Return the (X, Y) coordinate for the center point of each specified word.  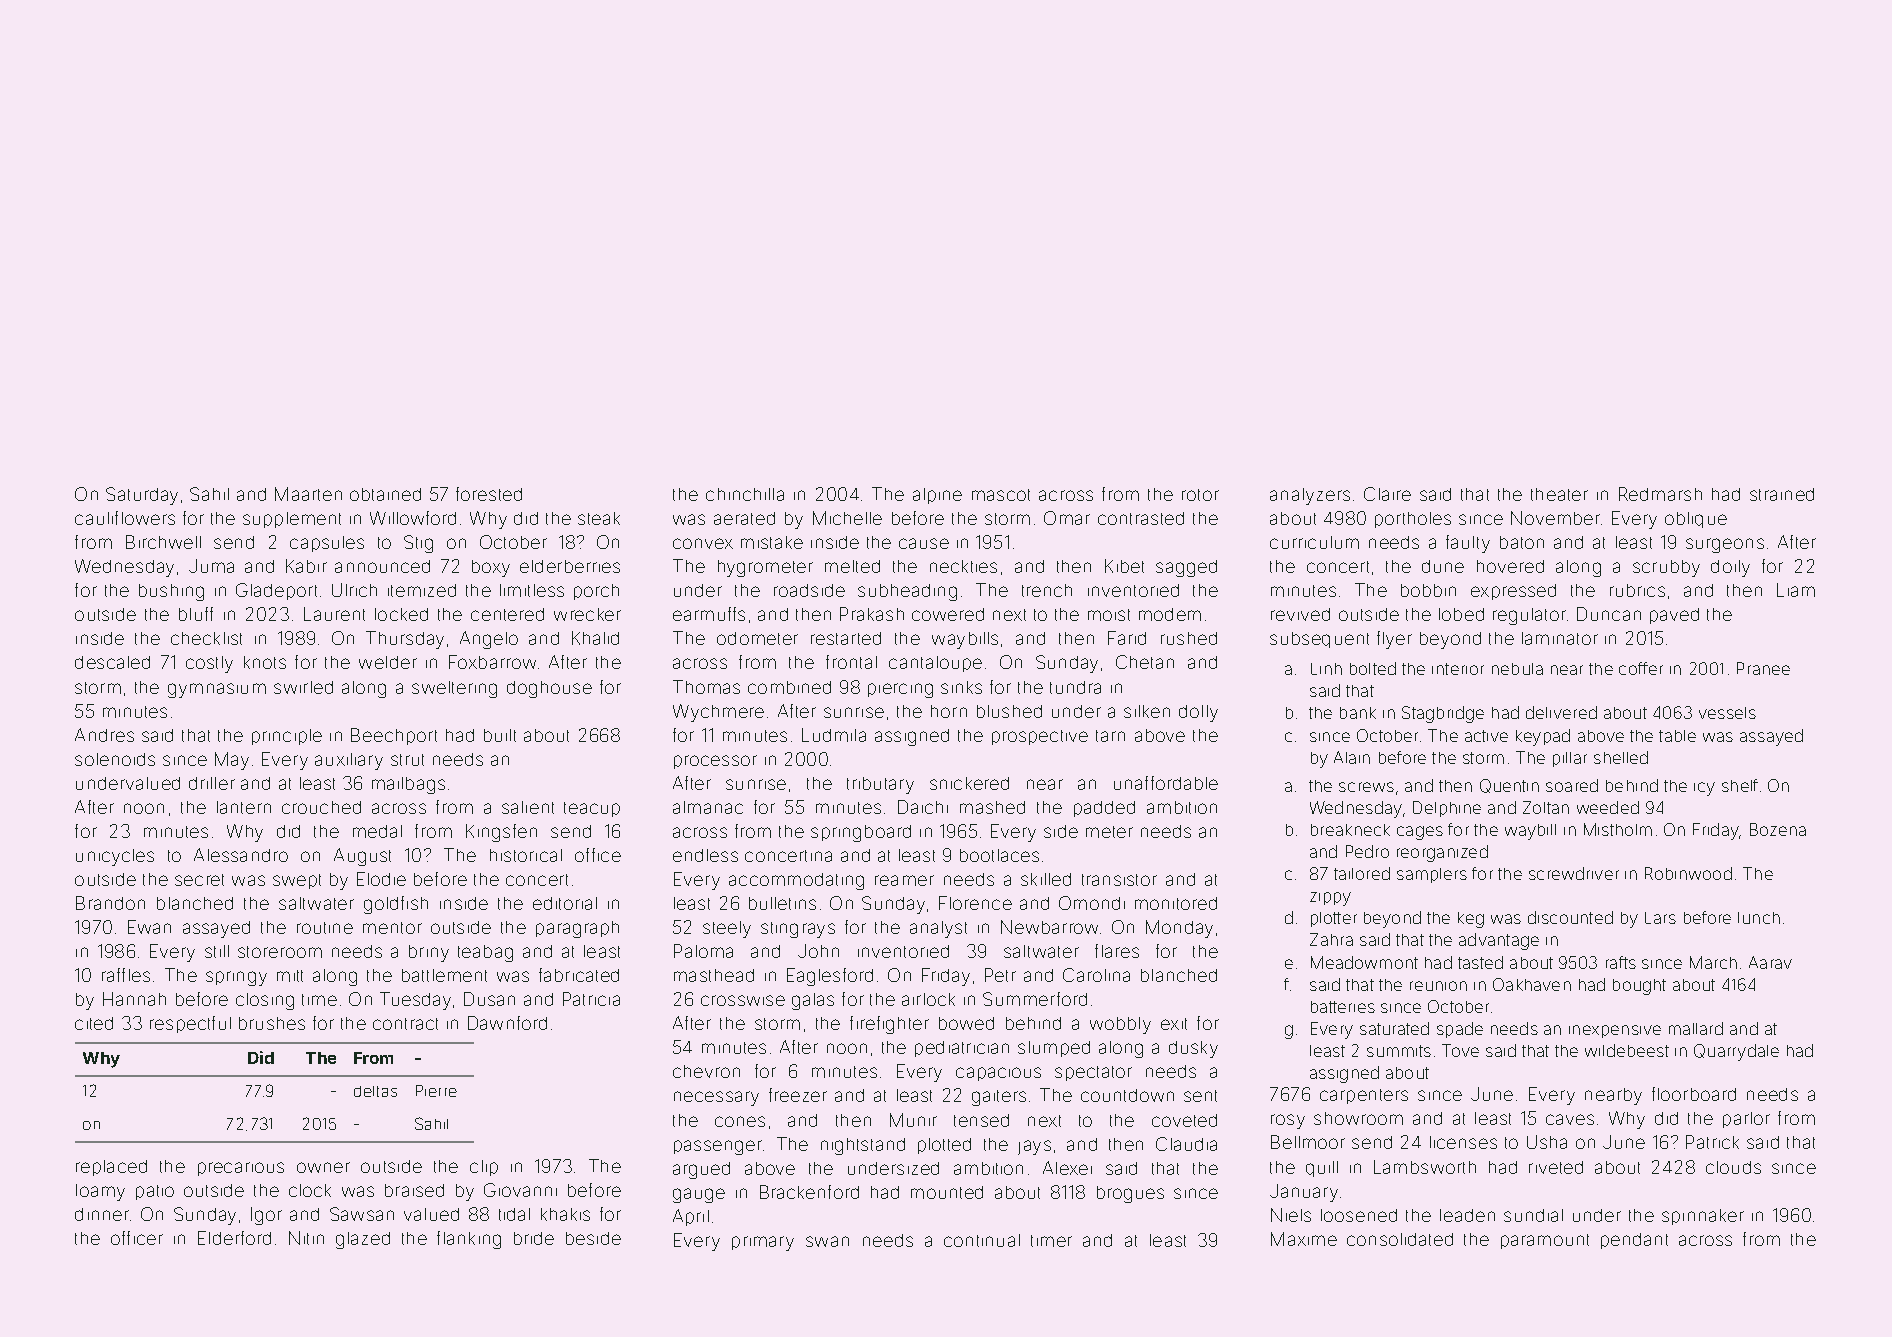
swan (827, 1241)
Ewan (149, 927)
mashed (992, 807)
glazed (363, 1240)
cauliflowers (125, 518)
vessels (1727, 713)
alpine (937, 496)
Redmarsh (1660, 494)
